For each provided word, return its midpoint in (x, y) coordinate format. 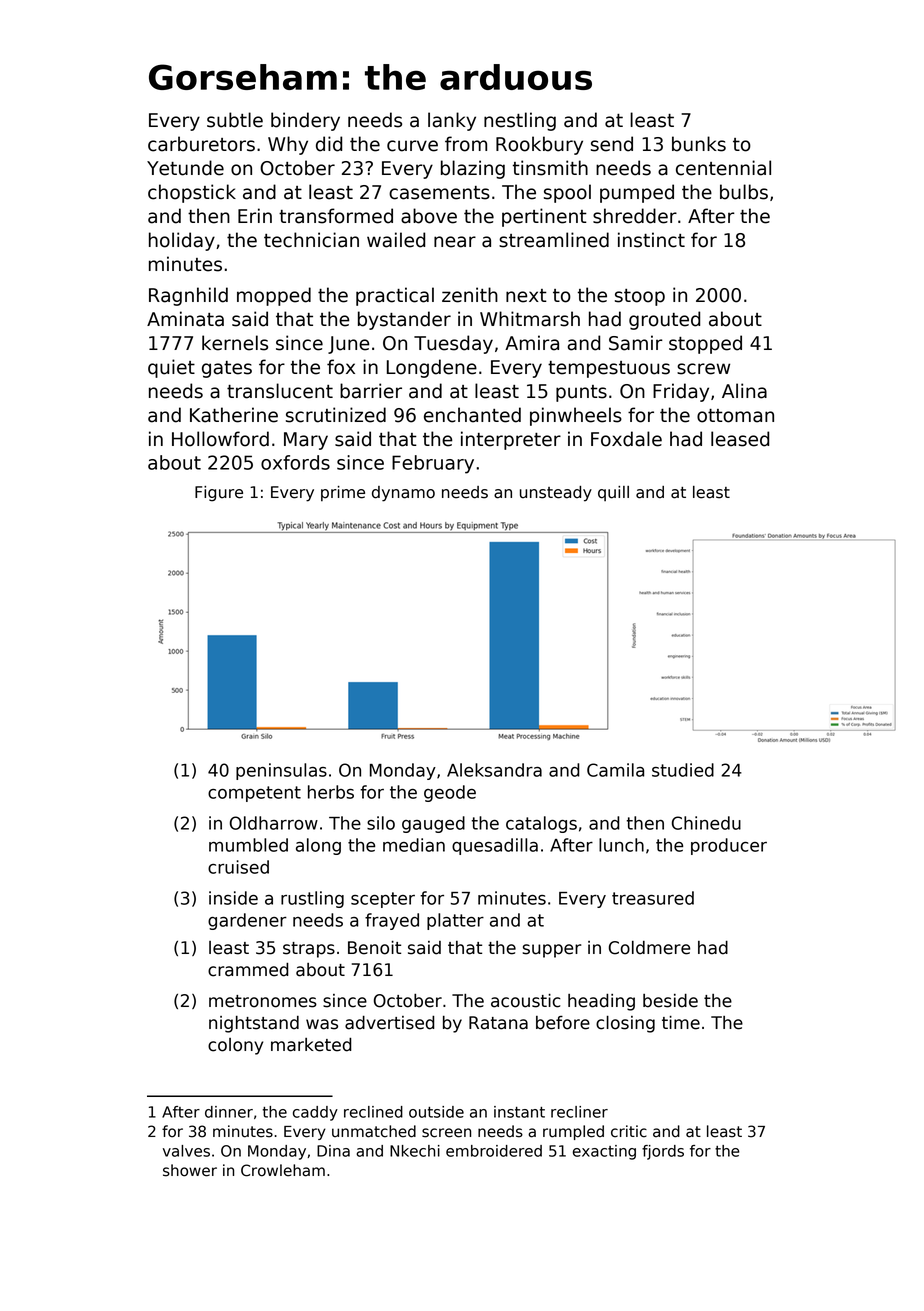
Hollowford (220, 439)
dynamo (403, 494)
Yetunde (185, 168)
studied (683, 770)
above (429, 216)
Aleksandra (494, 770)
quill (613, 493)
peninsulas (281, 771)
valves (186, 1151)
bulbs (744, 192)
